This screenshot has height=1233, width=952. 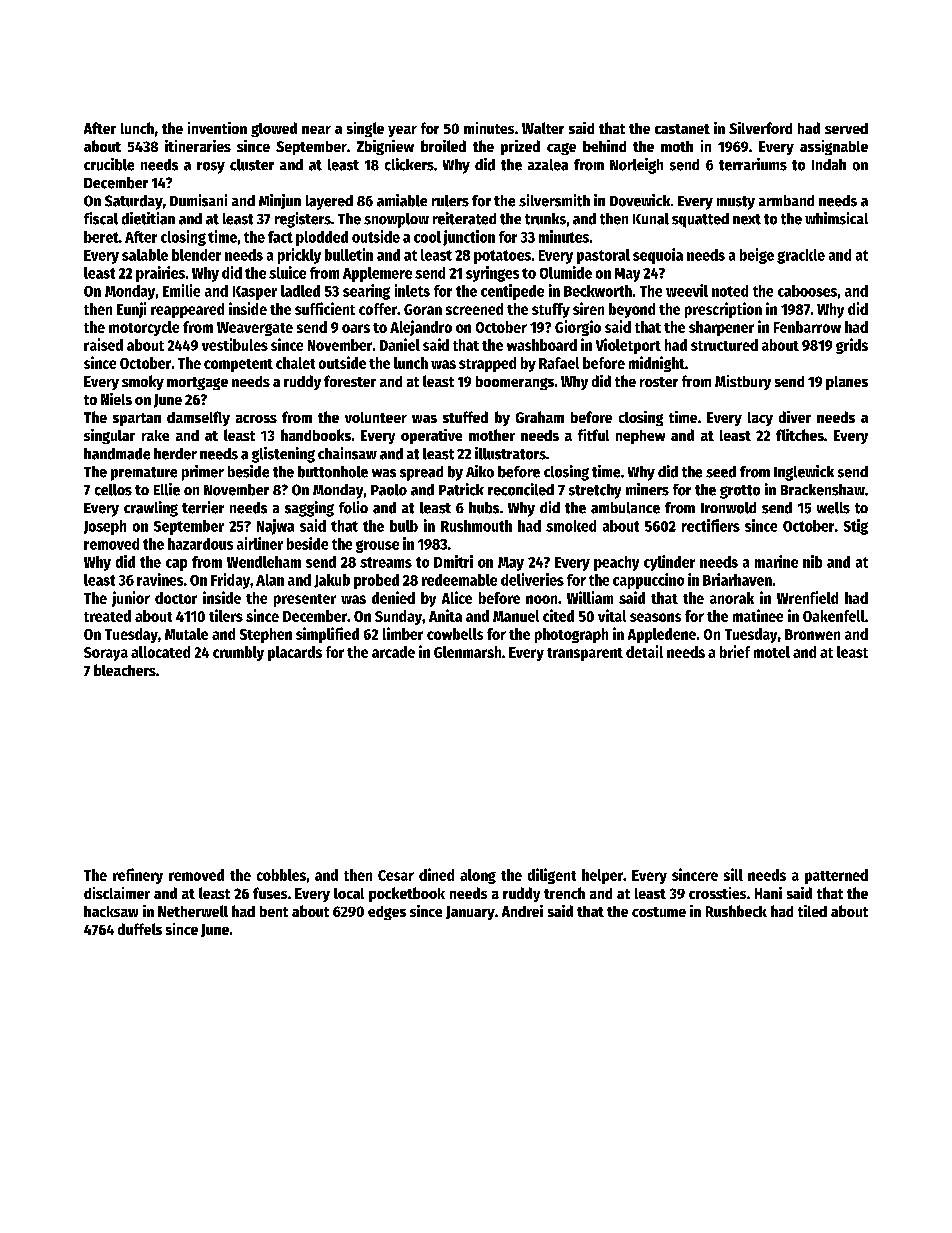 I want to click on diver, so click(x=795, y=417).
